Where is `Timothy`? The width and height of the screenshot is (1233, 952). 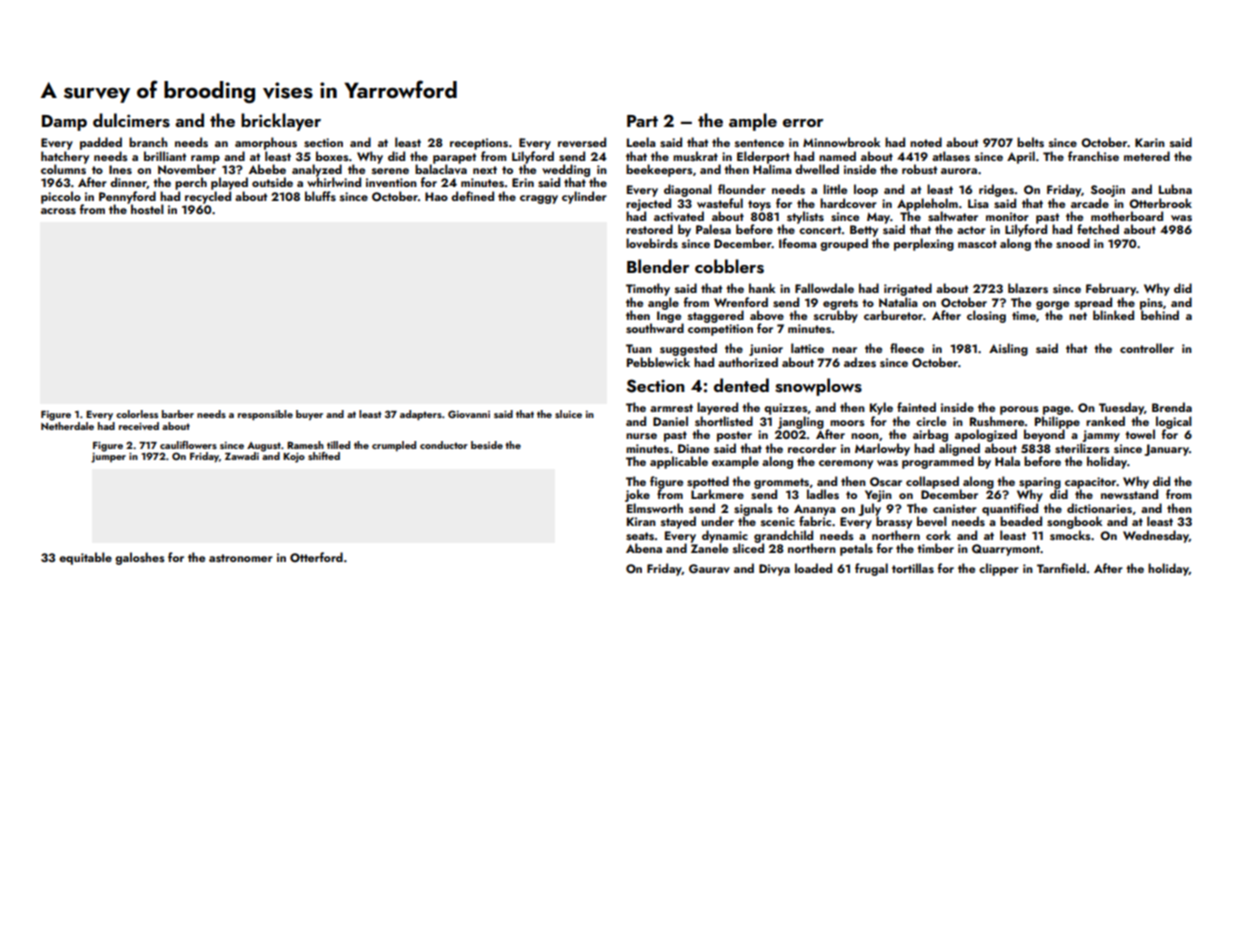 Timothy is located at coordinates (648, 289).
